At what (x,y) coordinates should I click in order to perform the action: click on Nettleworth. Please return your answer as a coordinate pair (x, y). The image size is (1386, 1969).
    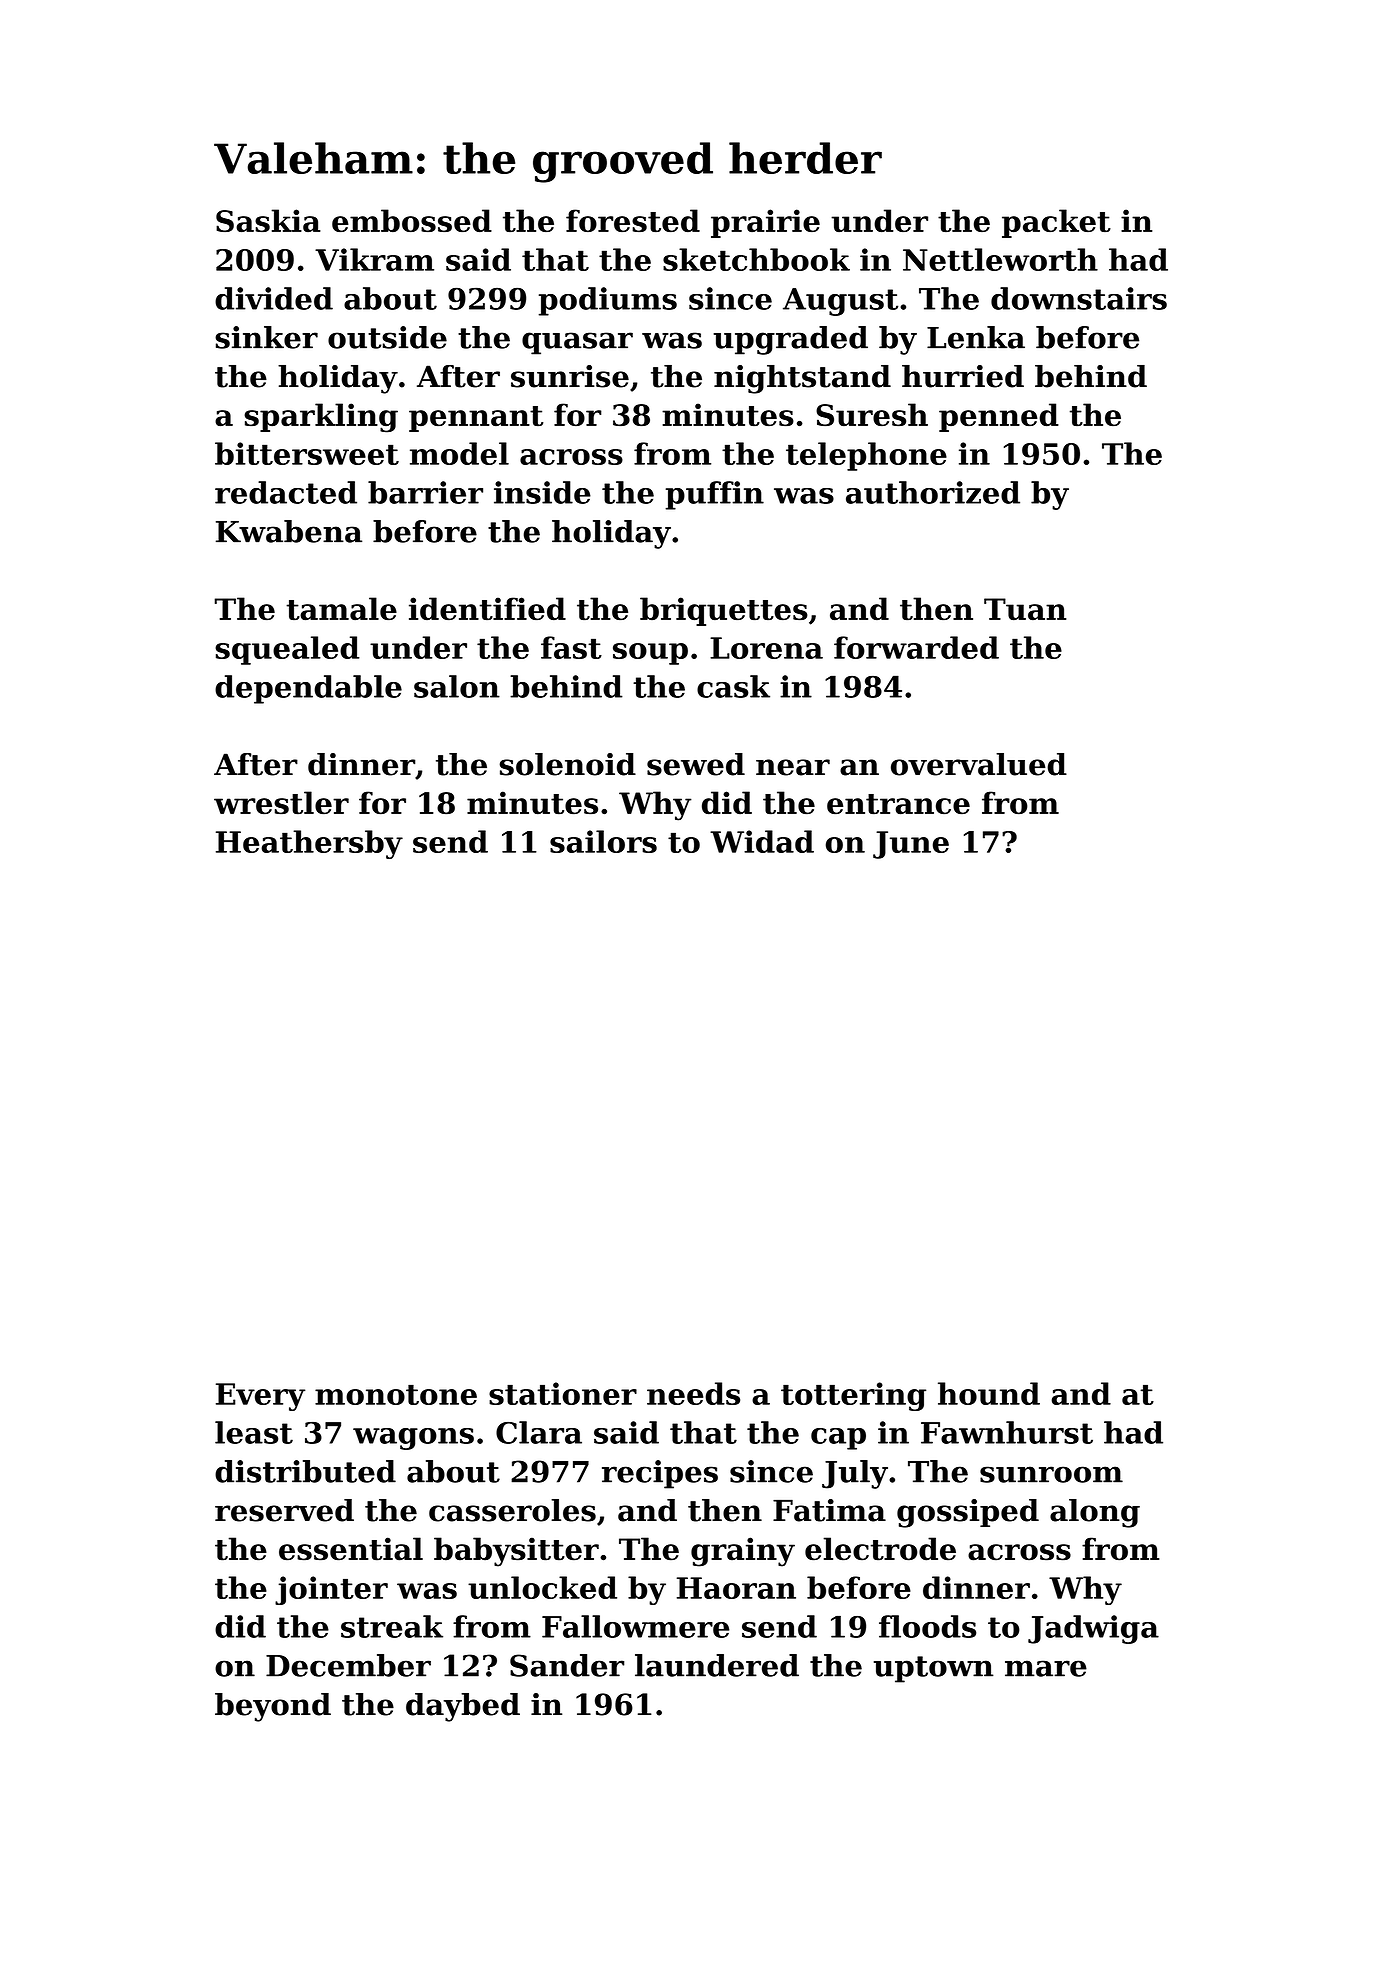
    Looking at the image, I should click on (1000, 259).
